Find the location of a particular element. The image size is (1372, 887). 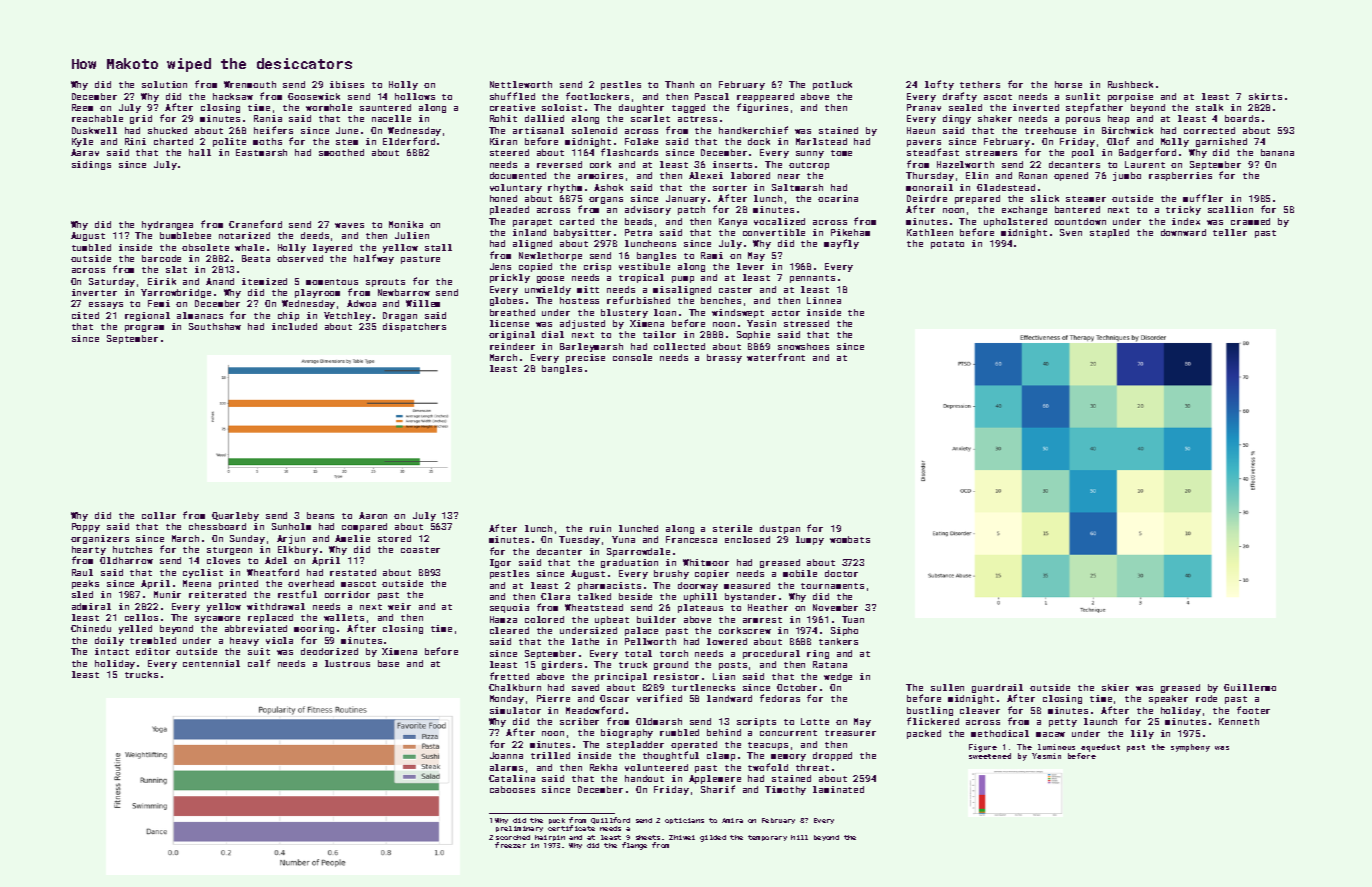

collar is located at coordinates (159, 515).
